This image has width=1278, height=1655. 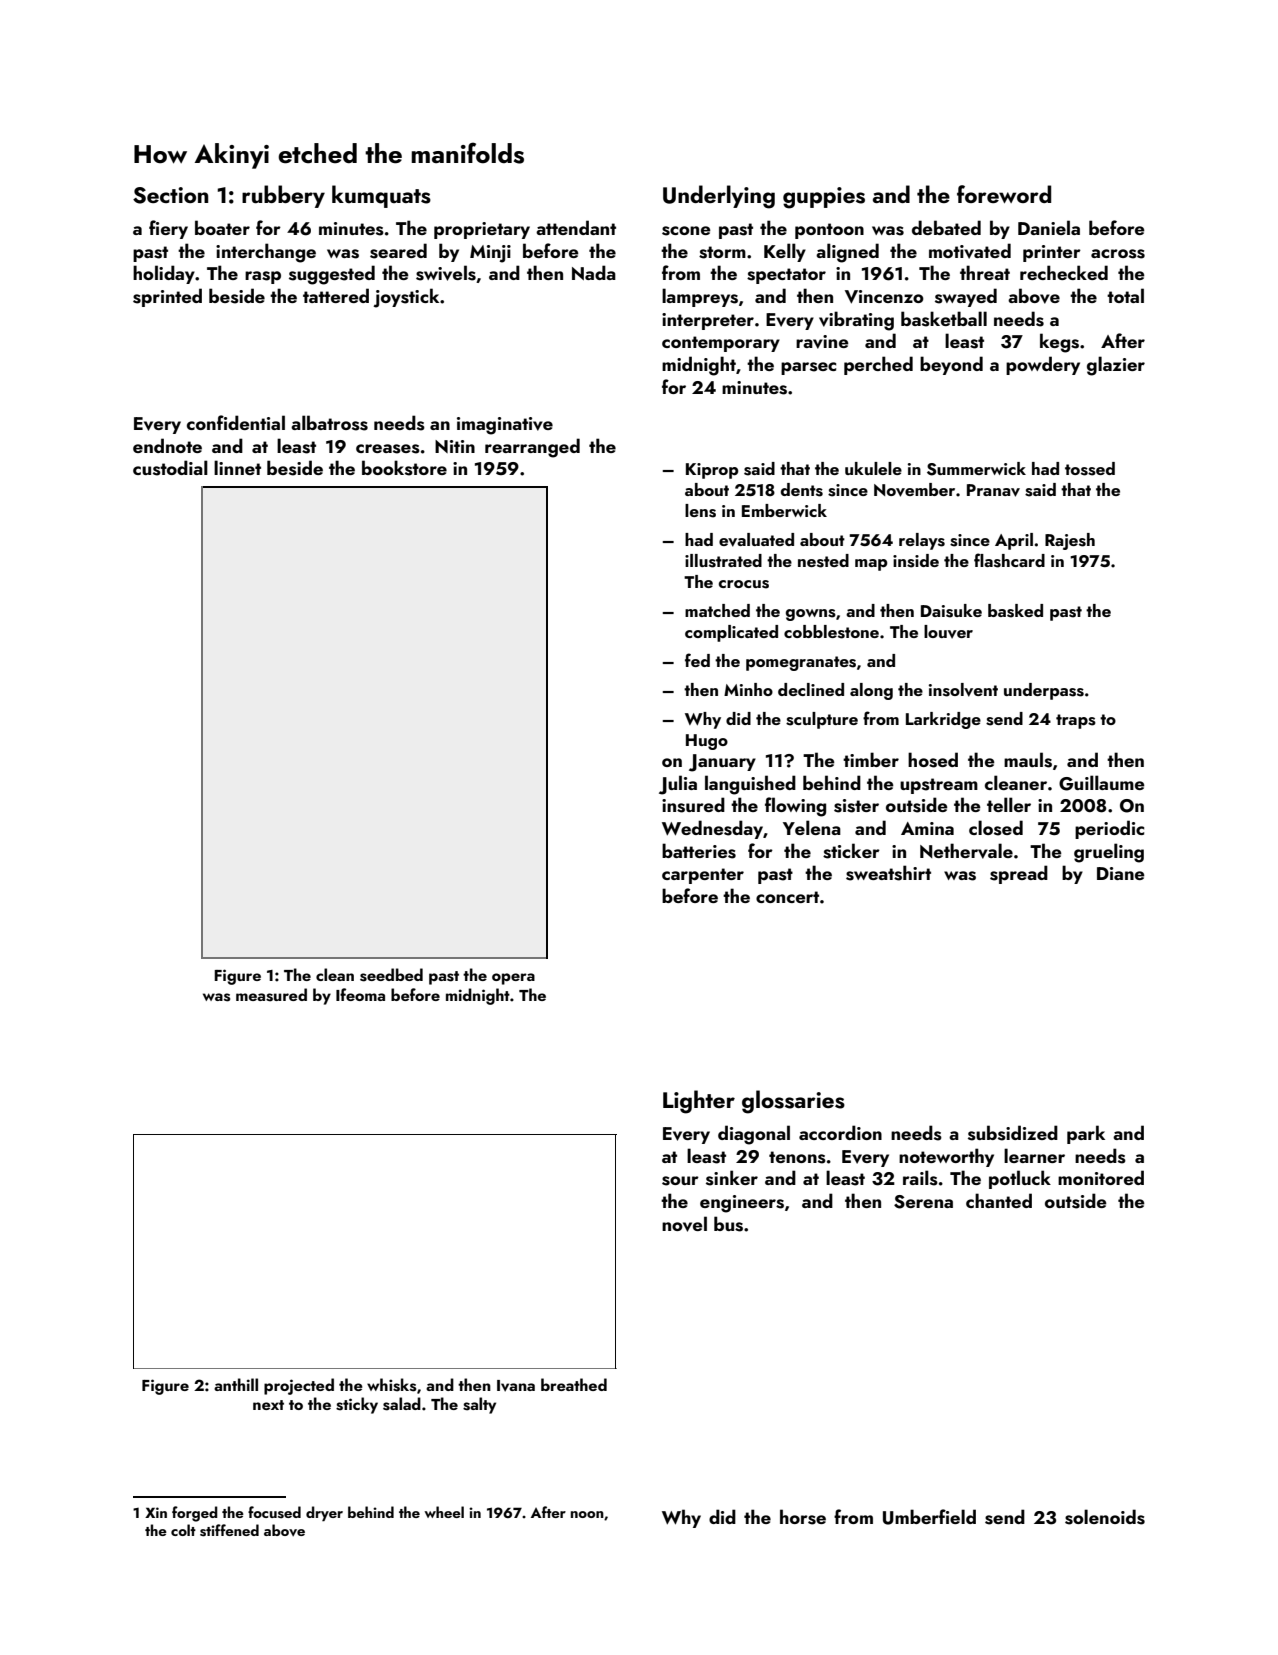 I want to click on insolvent, so click(x=963, y=690).
